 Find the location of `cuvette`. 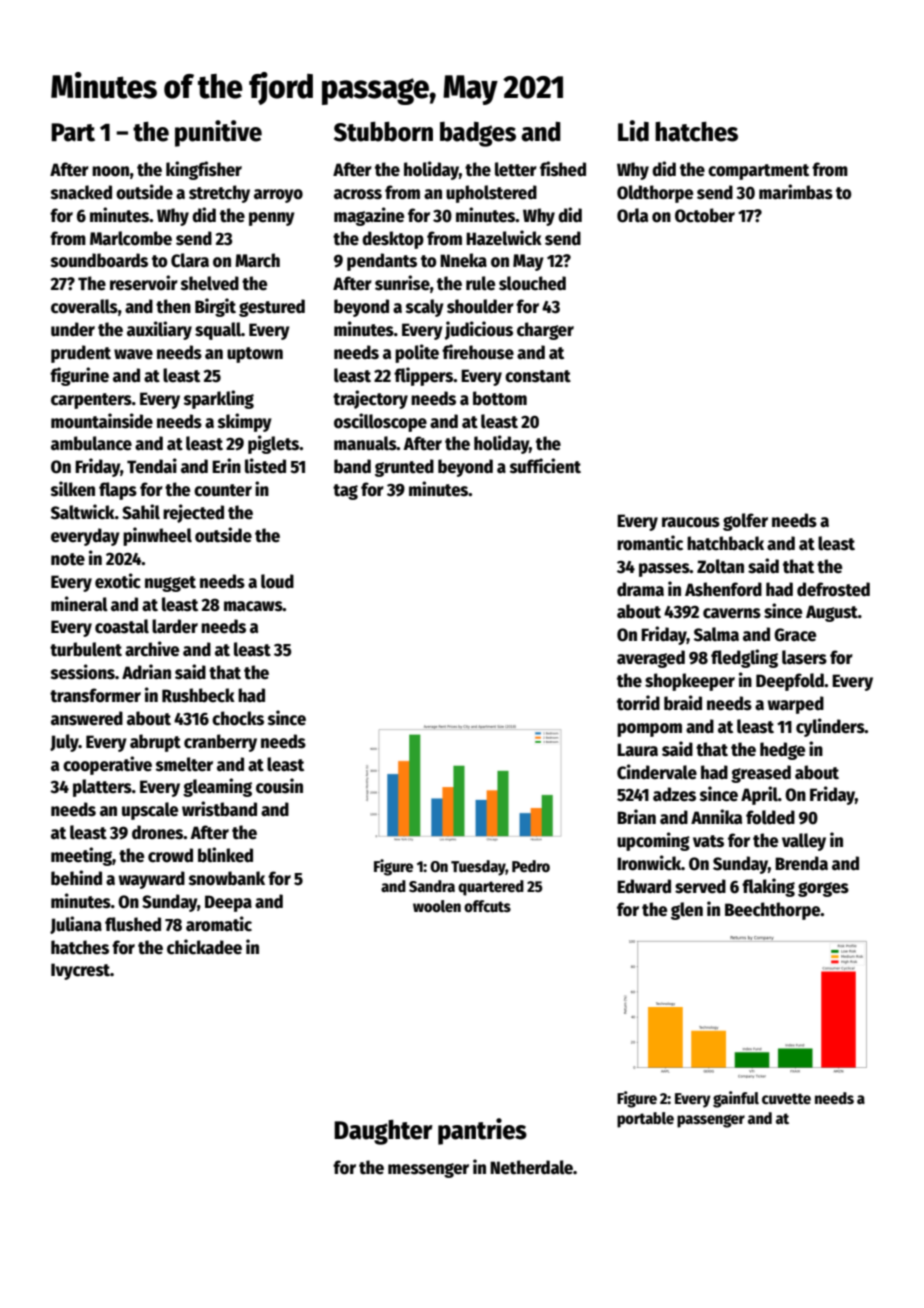

cuvette is located at coordinates (786, 1099).
